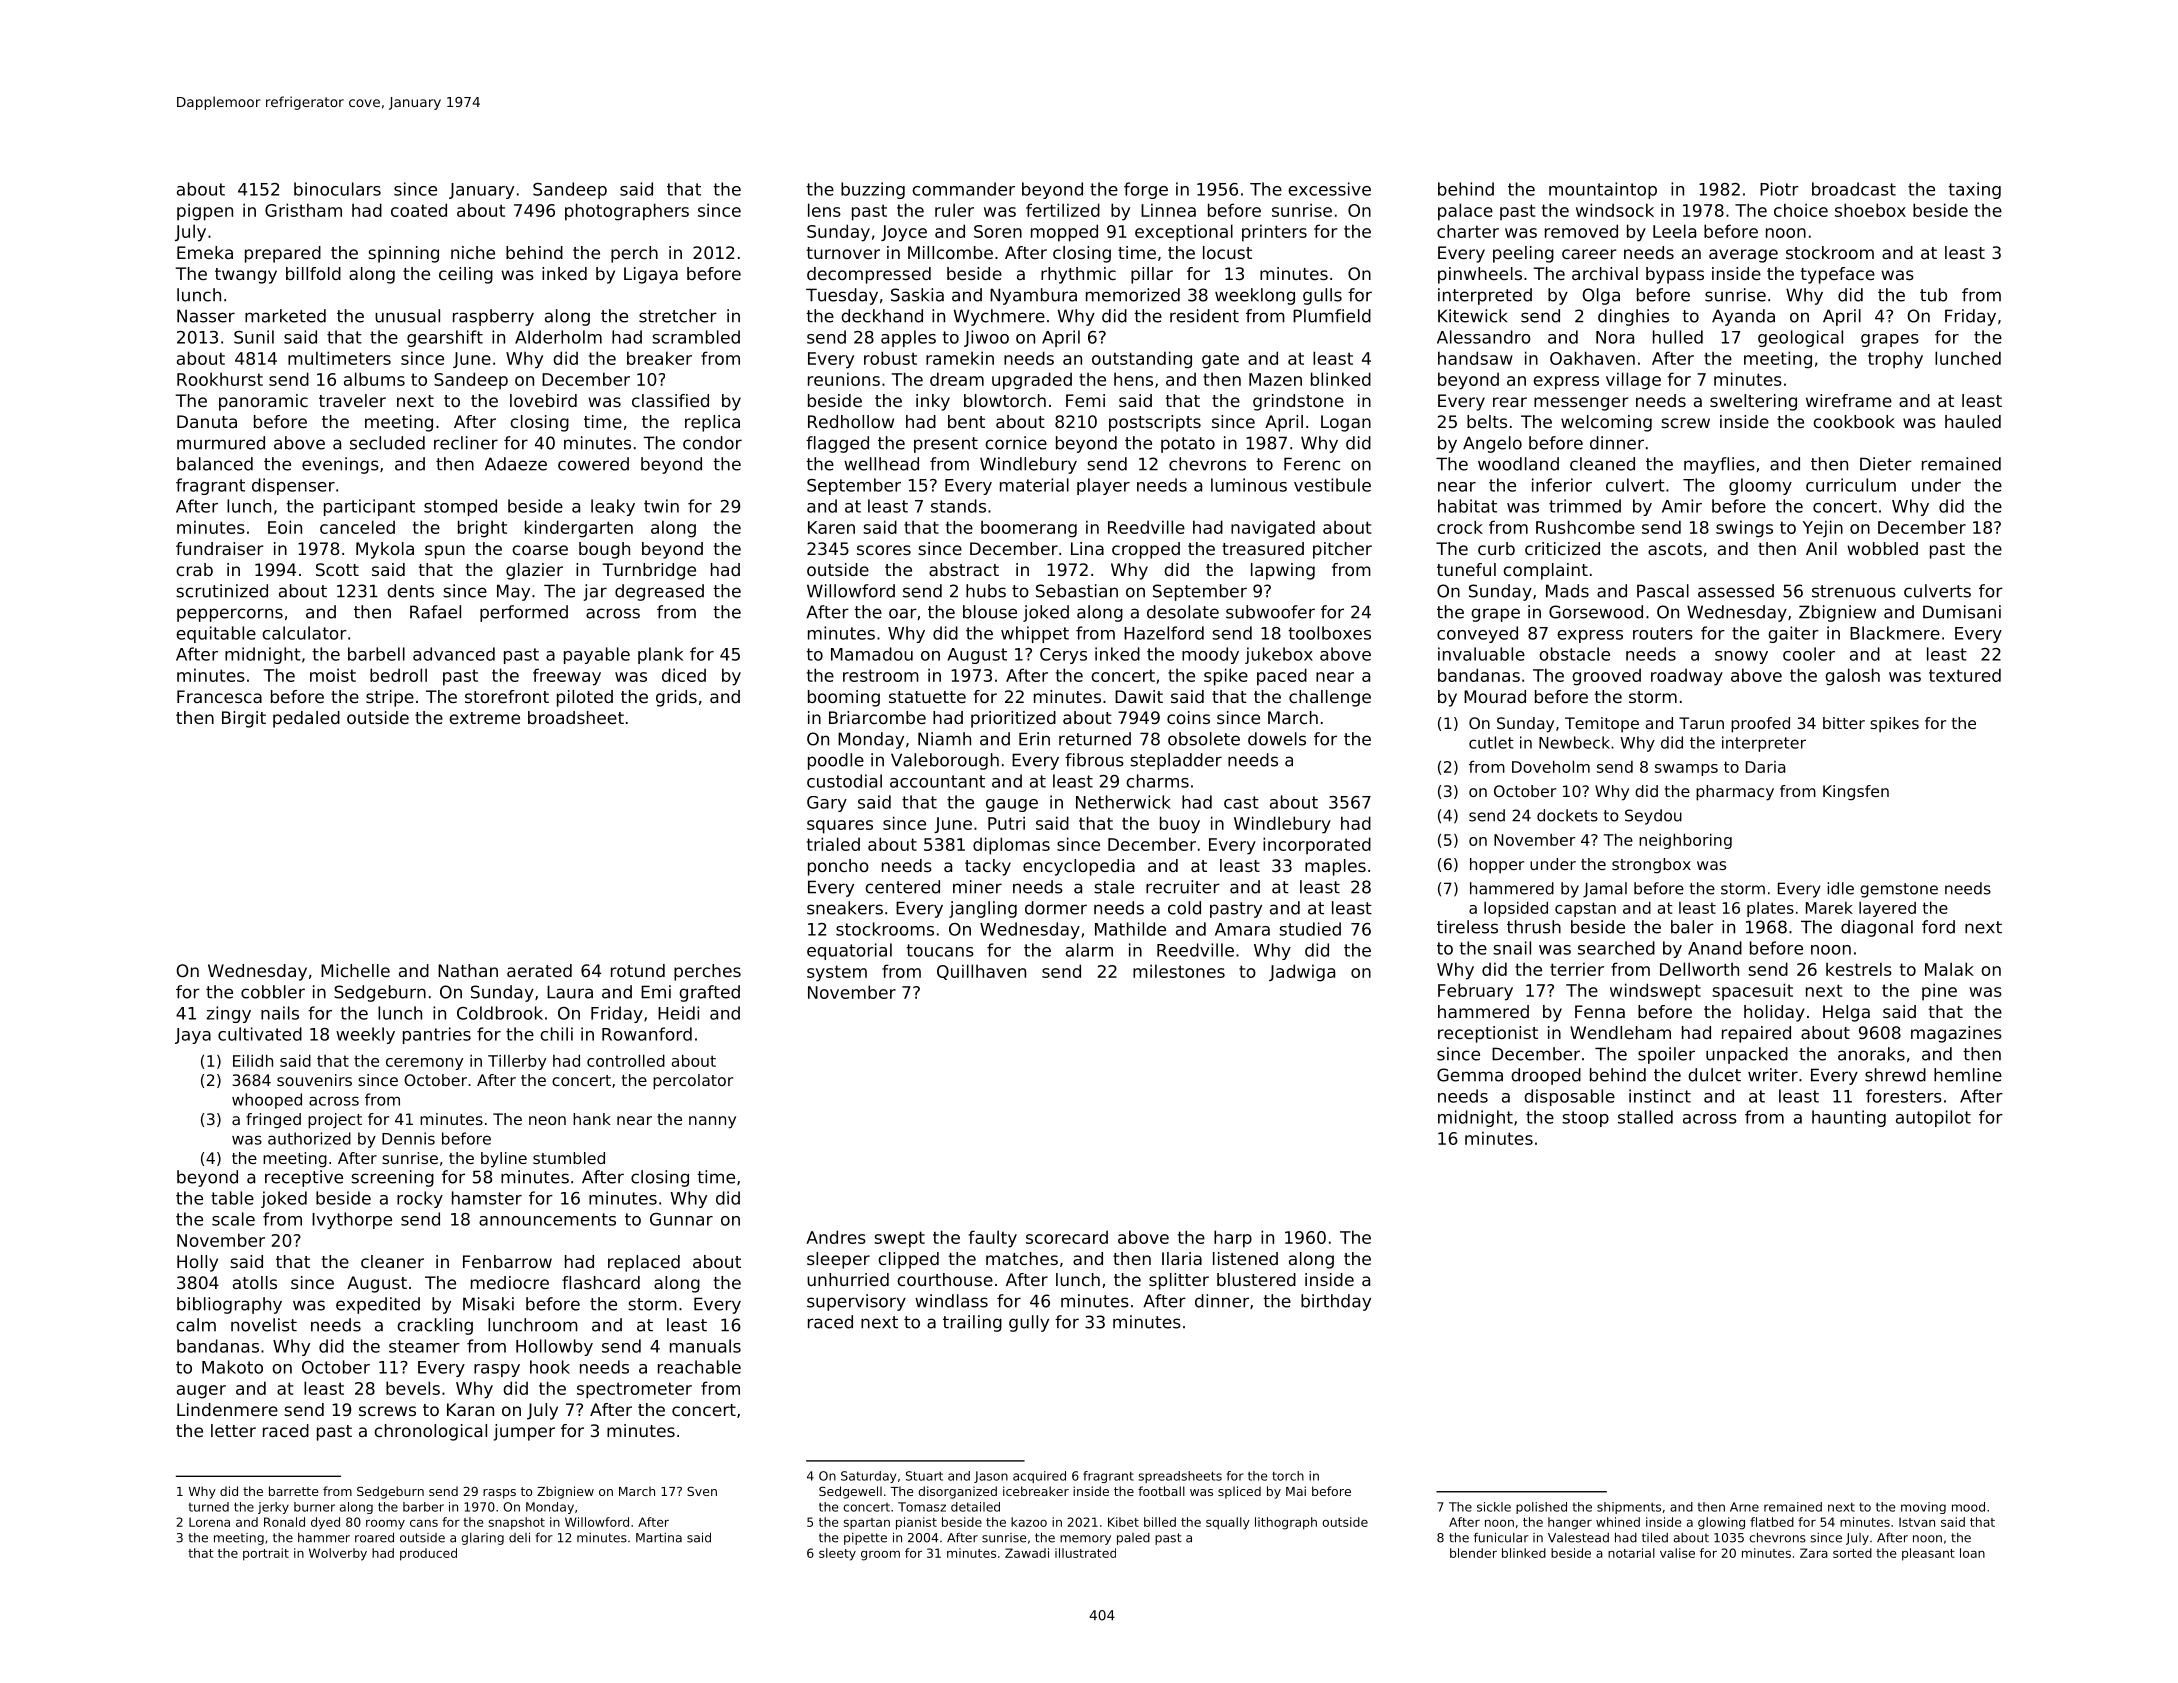  What do you see at coordinates (1743, 256) in the document?
I see `average` at bounding box center [1743, 256].
